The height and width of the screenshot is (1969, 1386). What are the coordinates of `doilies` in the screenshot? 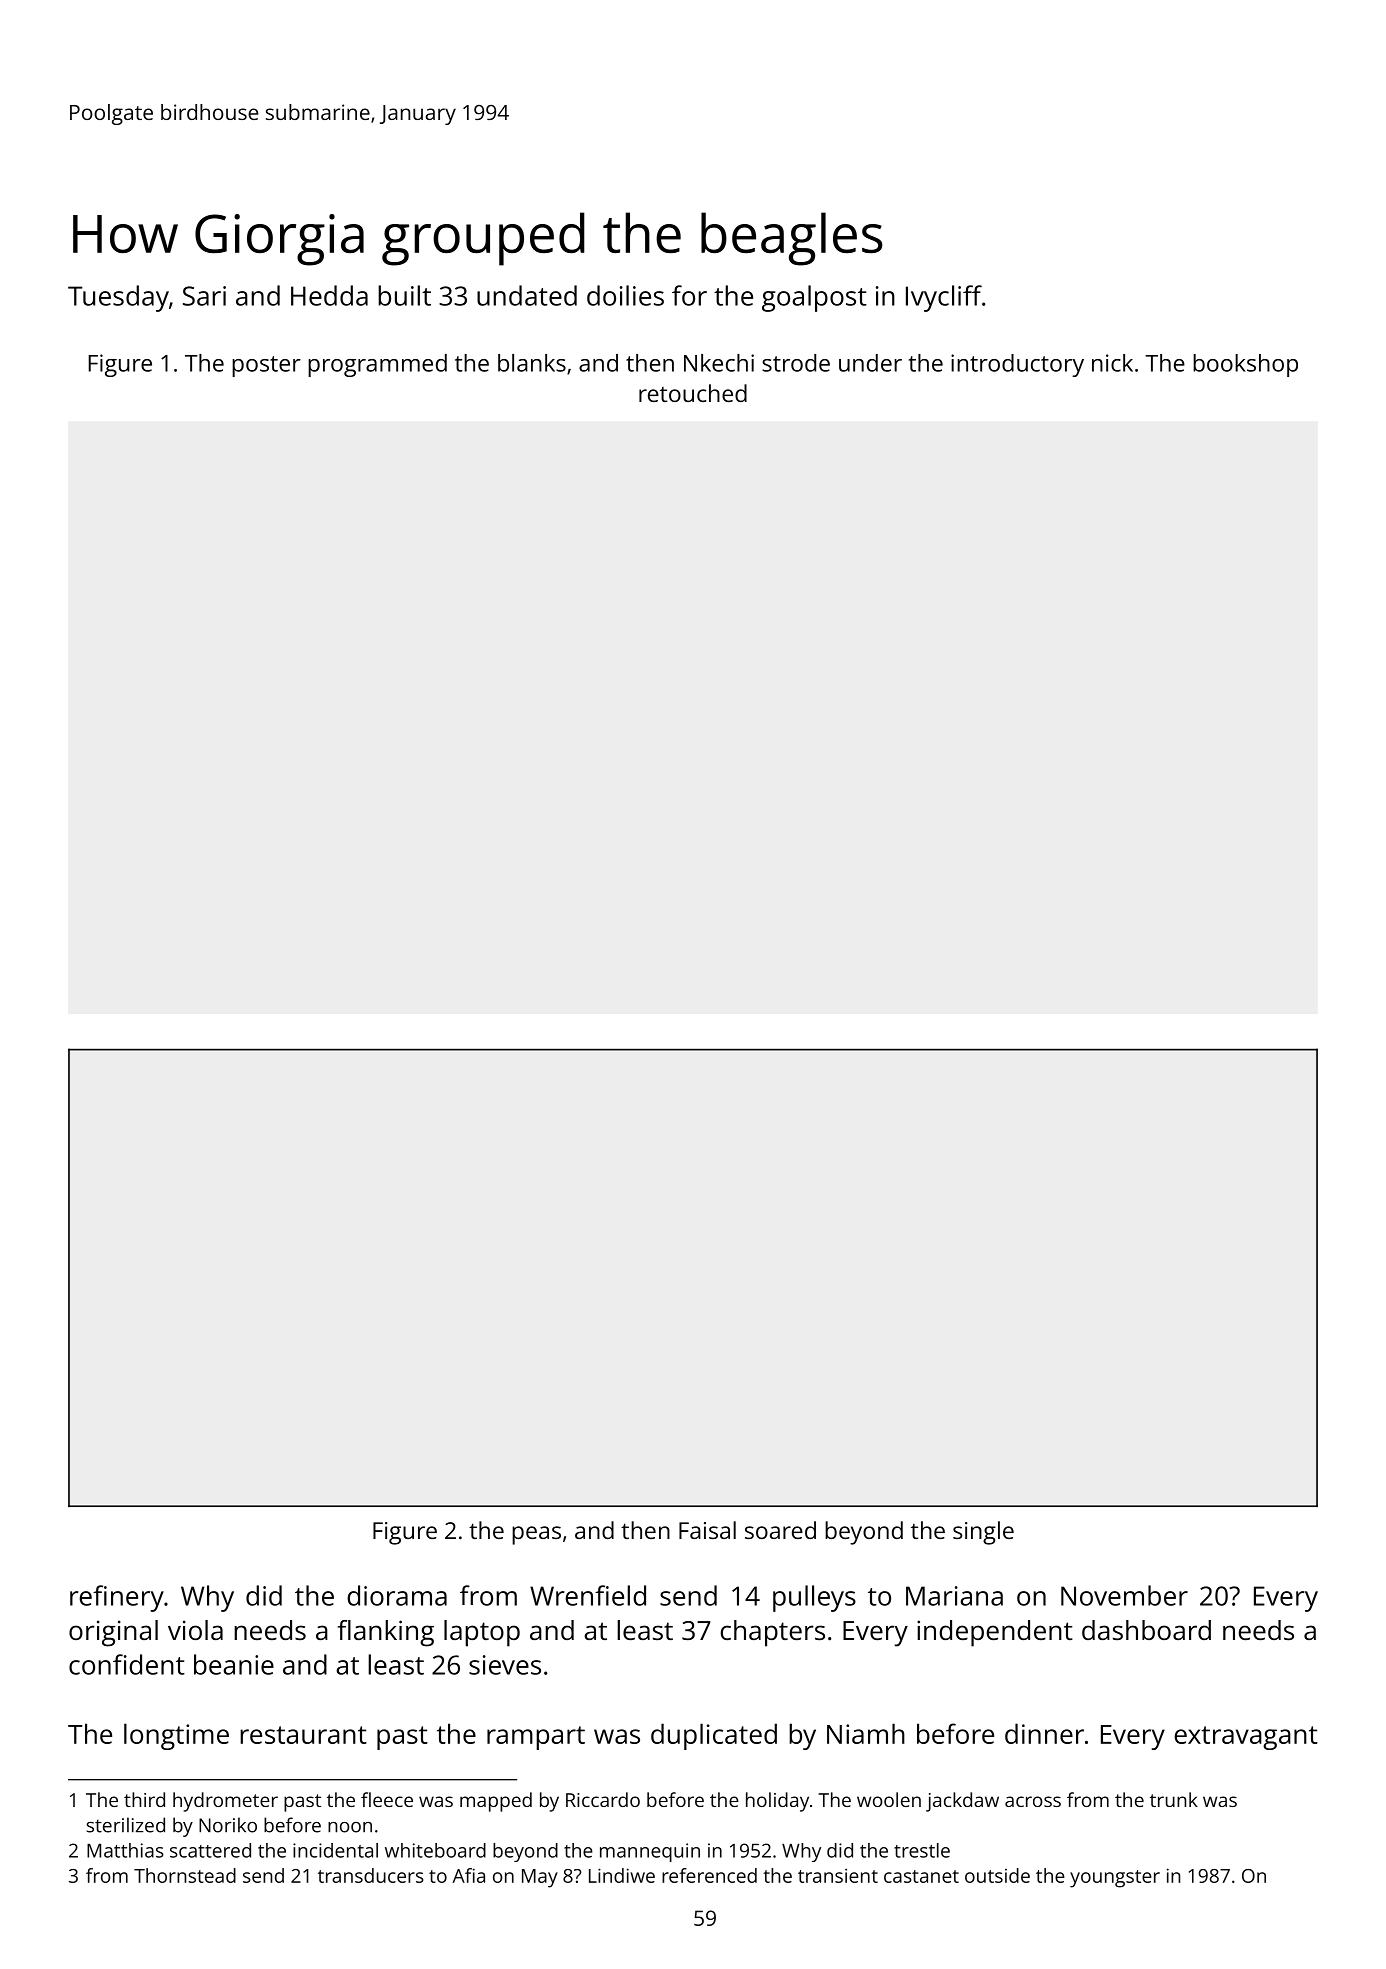 It's located at (625, 295).
